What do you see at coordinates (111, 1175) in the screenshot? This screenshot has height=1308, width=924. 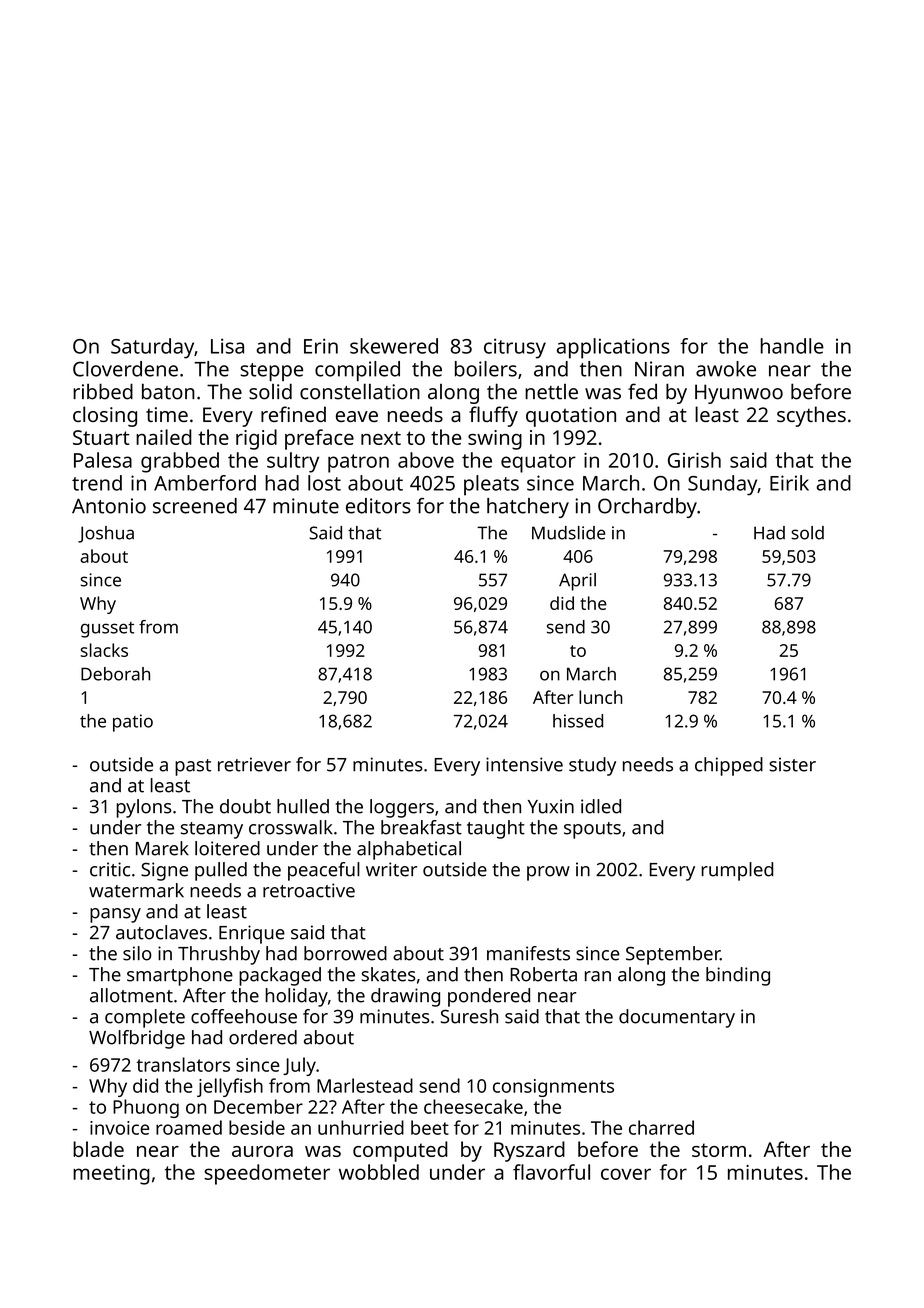 I see `meeting` at bounding box center [111, 1175].
